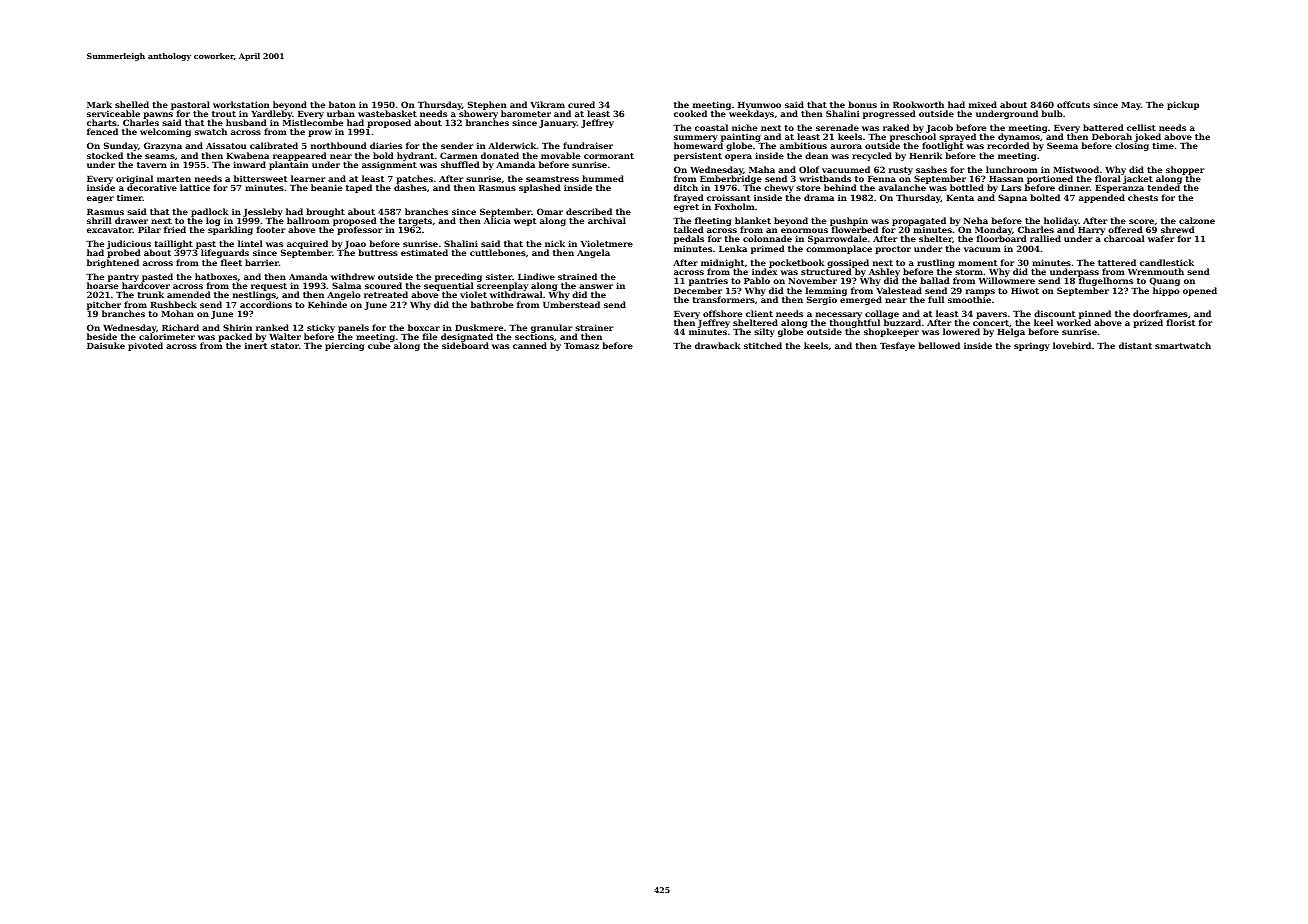 Image resolution: width=1308 pixels, height=924 pixels. What do you see at coordinates (99, 104) in the document?
I see `Mark` at bounding box center [99, 104].
